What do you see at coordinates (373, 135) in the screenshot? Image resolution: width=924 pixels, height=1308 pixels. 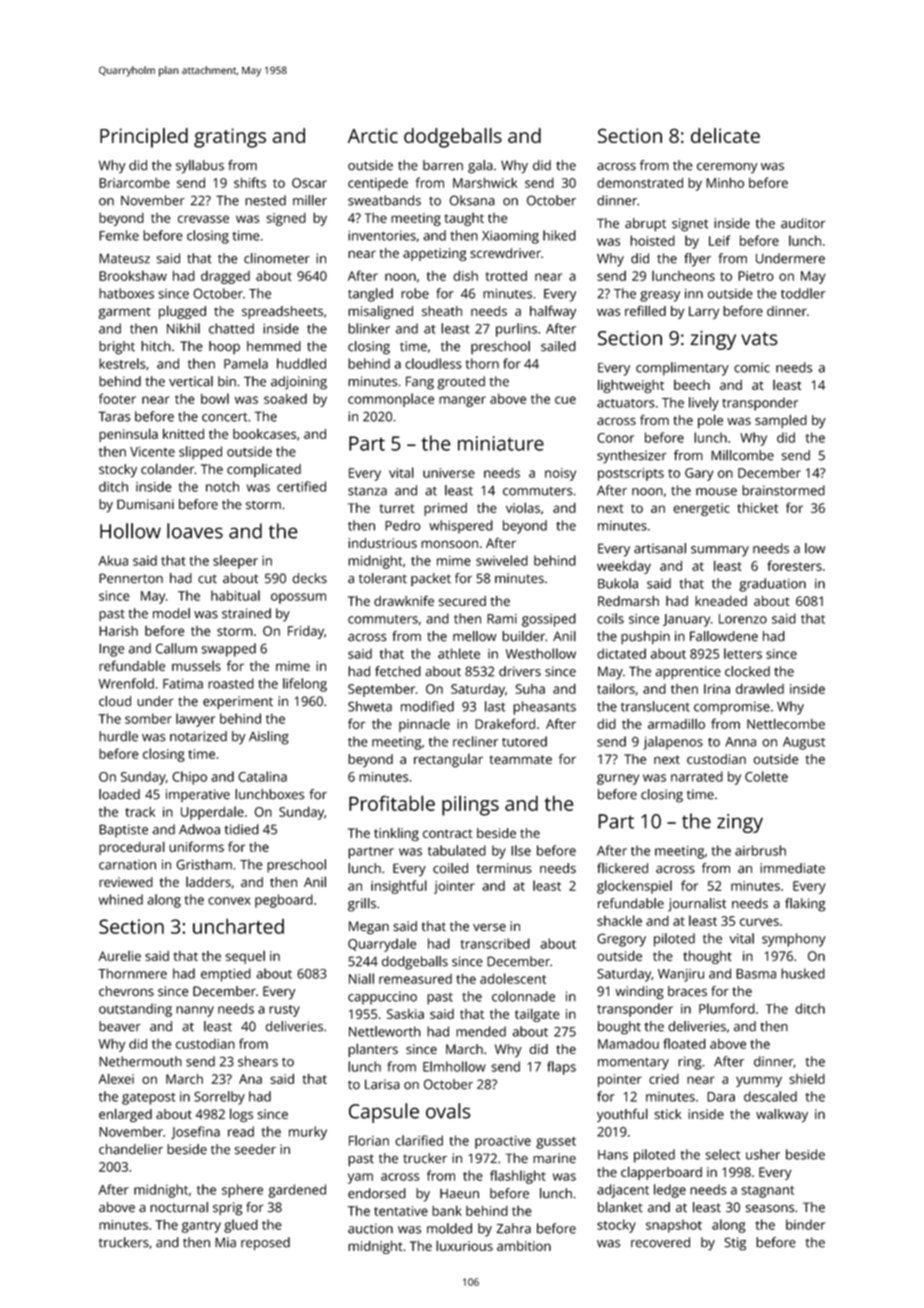 I see `Arctic` at bounding box center [373, 135].
